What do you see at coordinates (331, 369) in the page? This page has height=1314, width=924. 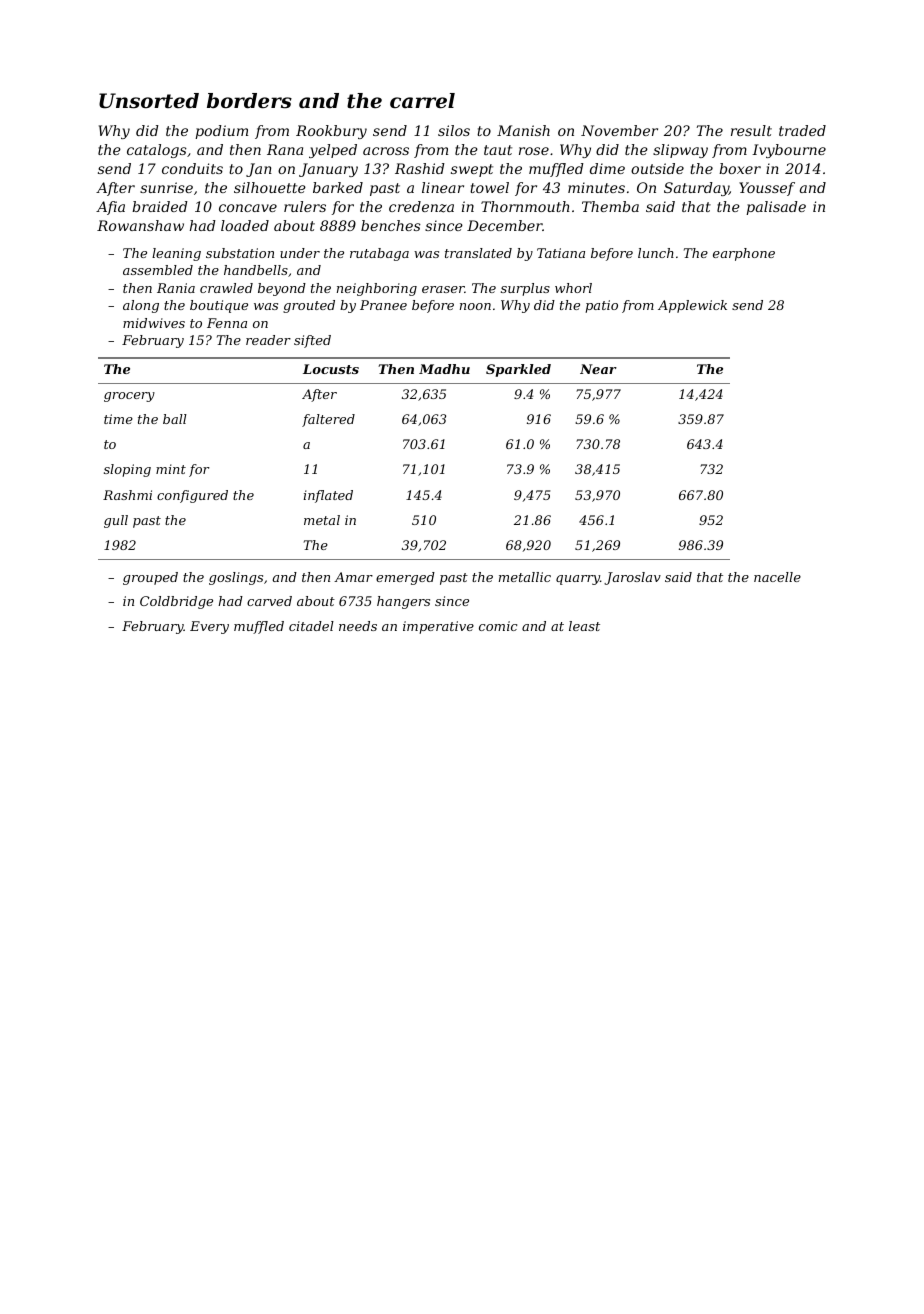 I see `Locusts` at bounding box center [331, 369].
